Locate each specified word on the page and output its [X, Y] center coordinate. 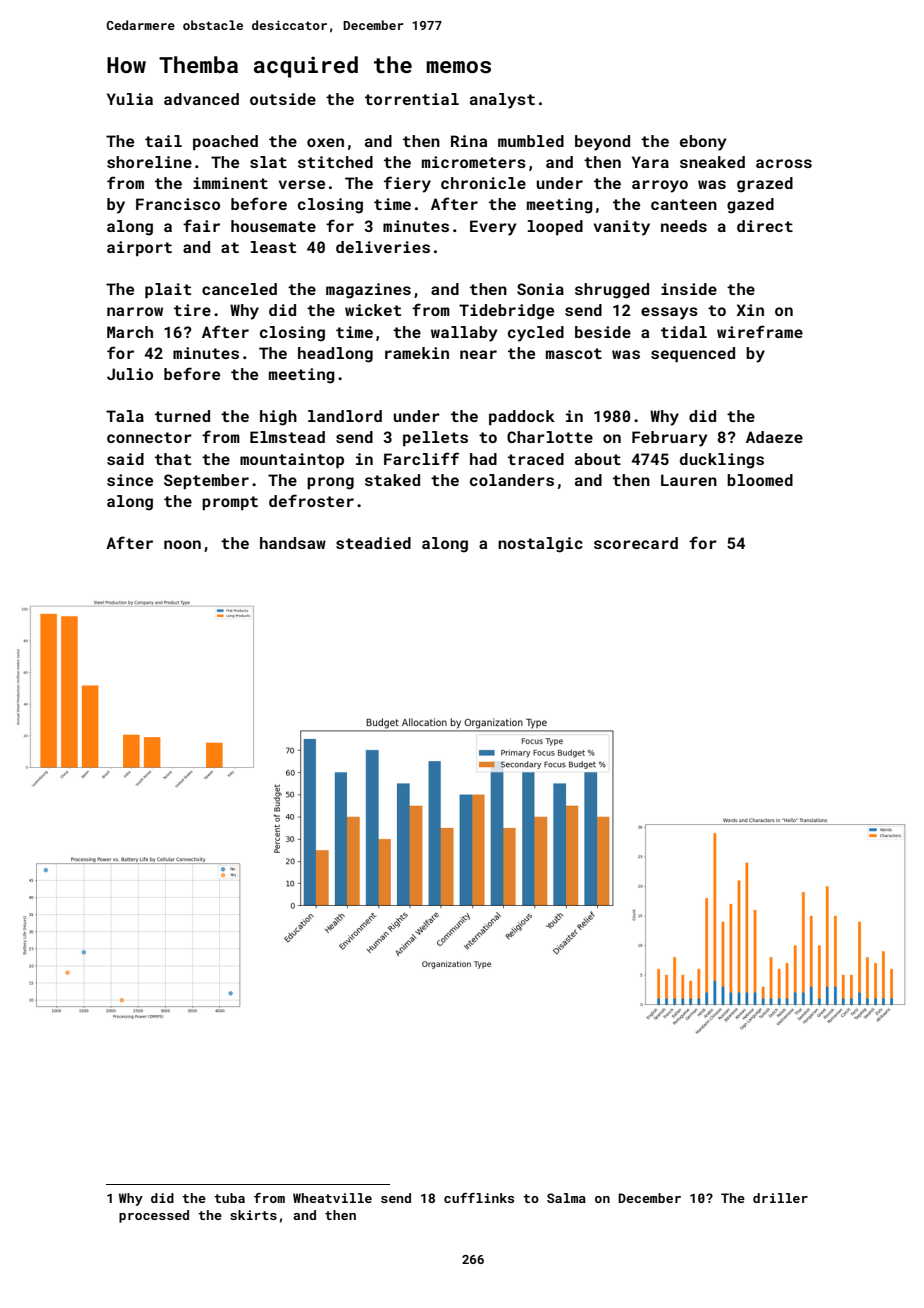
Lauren [689, 480]
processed [154, 1216]
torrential [412, 99]
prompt [230, 503]
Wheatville [332, 1198]
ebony [703, 143]
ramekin [417, 353]
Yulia [130, 99]
